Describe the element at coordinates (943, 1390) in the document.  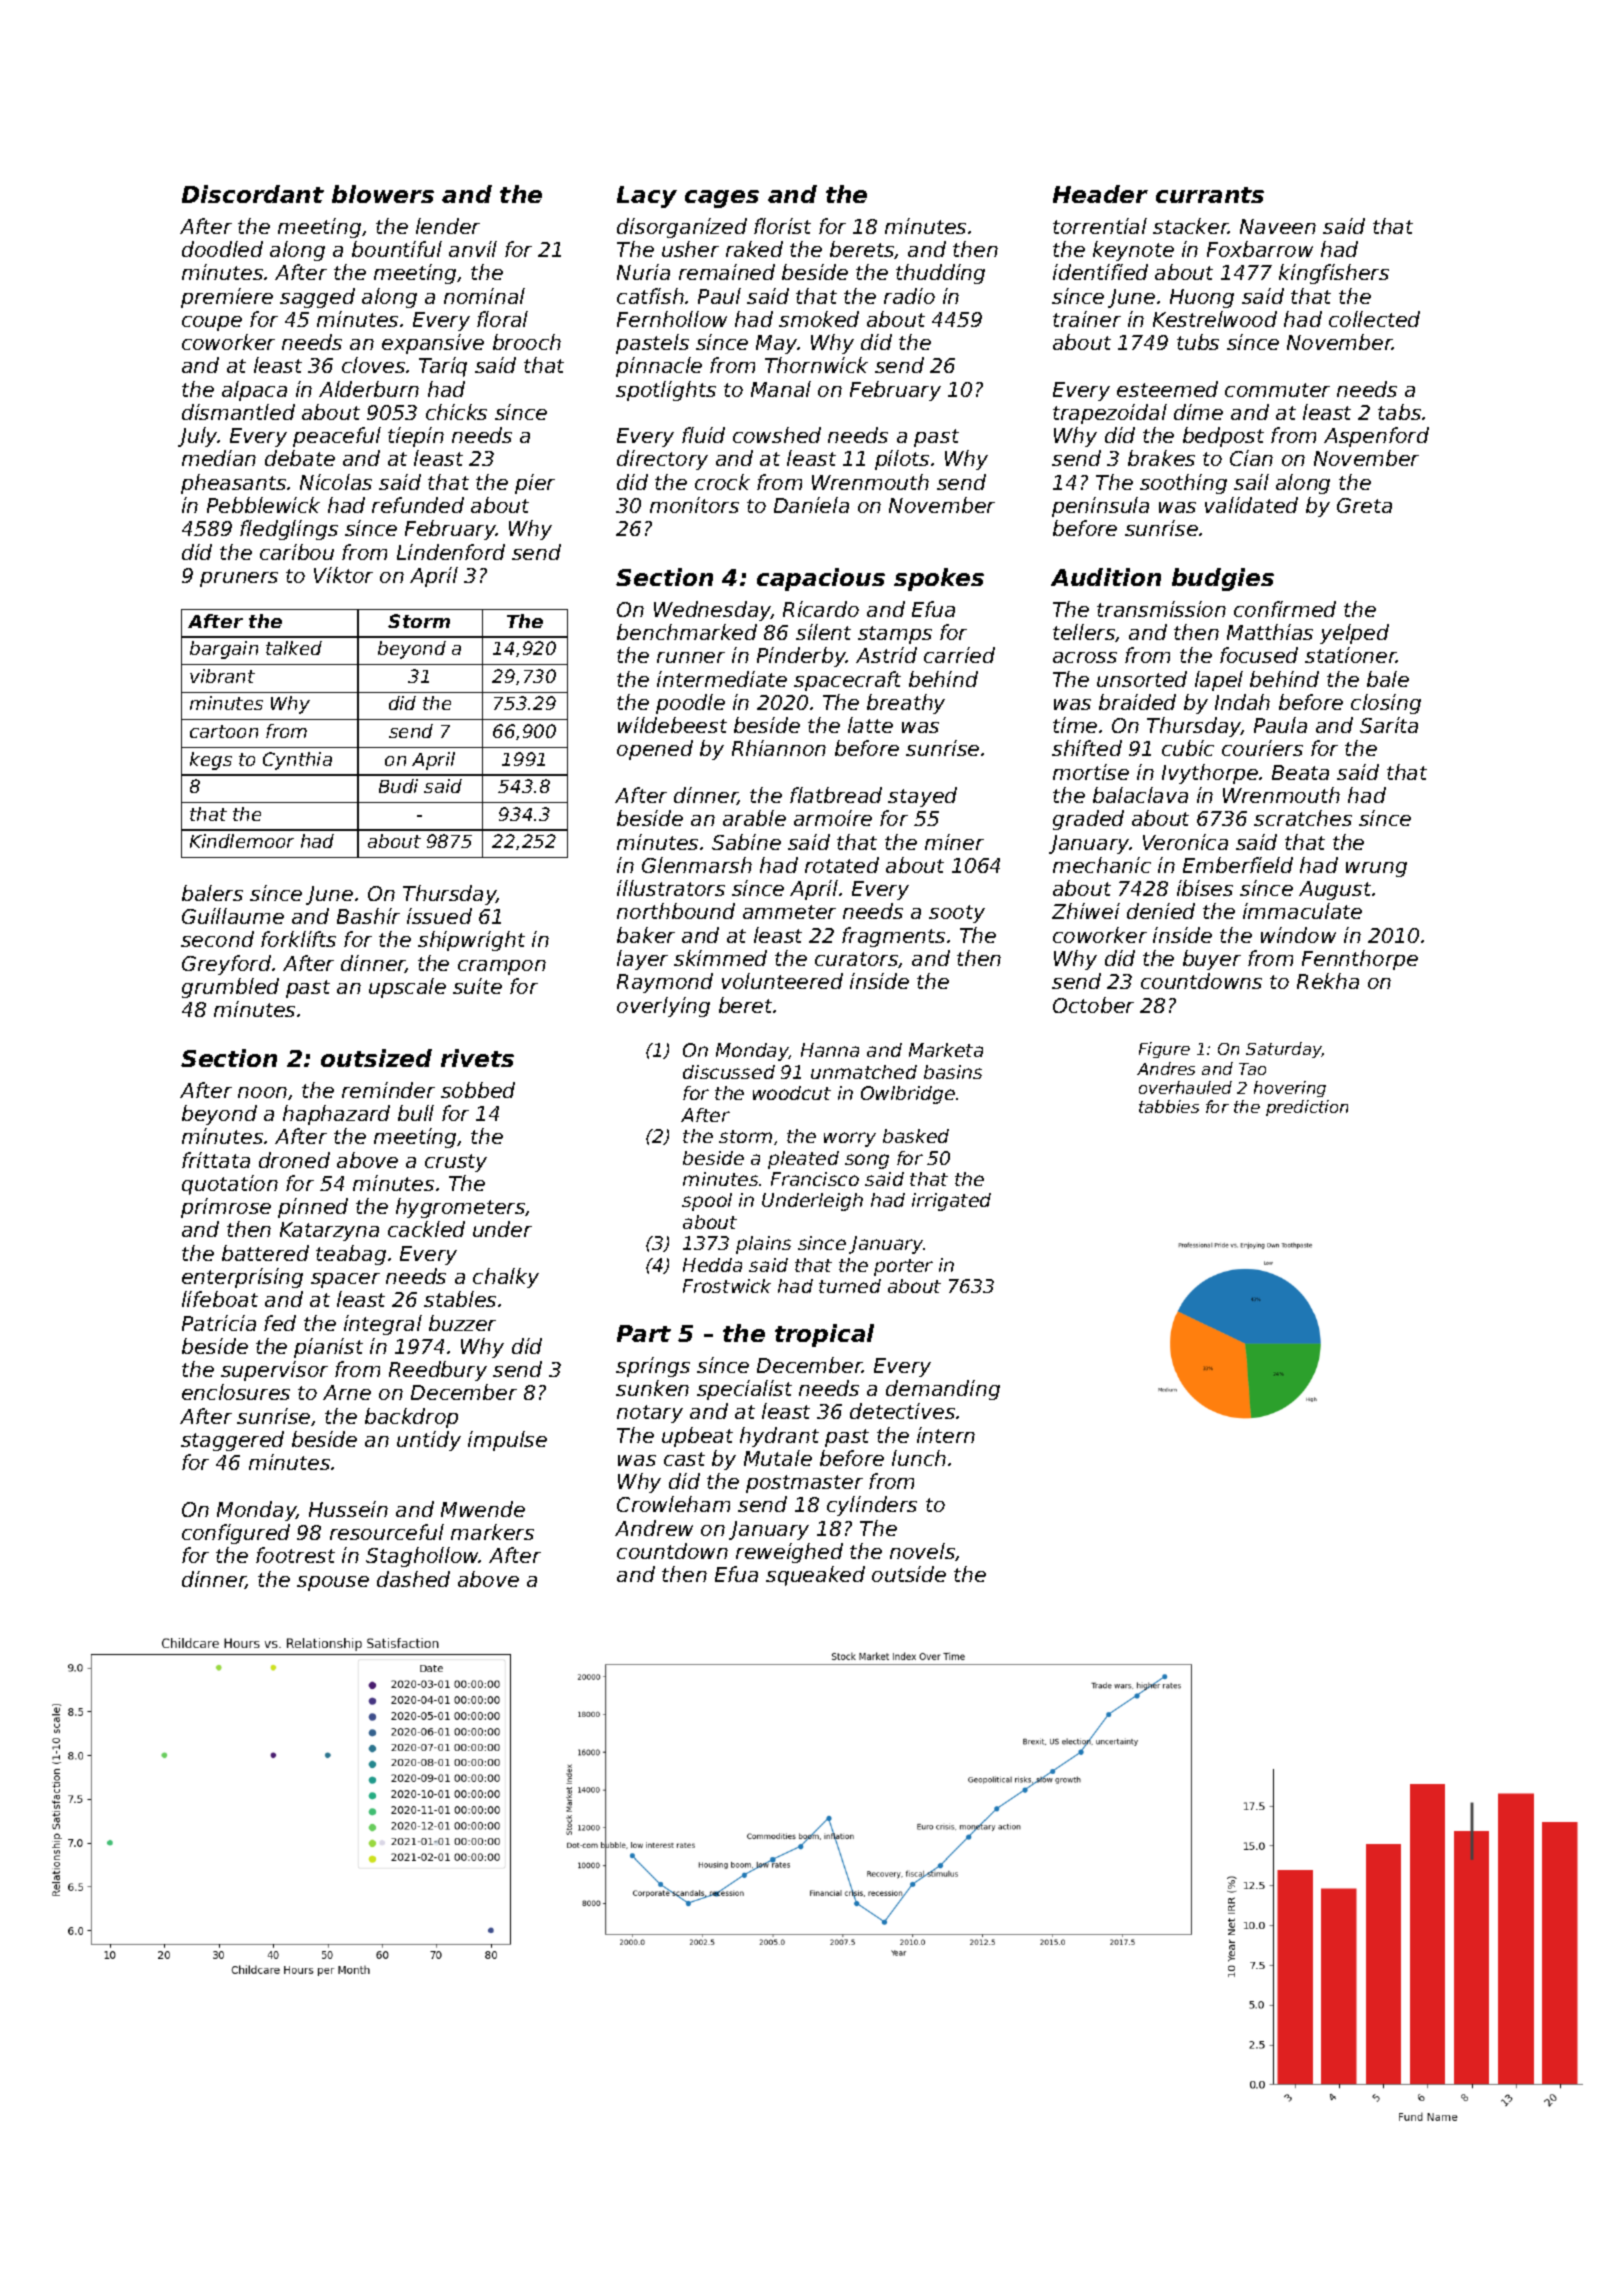
I see `demanding` at that location.
